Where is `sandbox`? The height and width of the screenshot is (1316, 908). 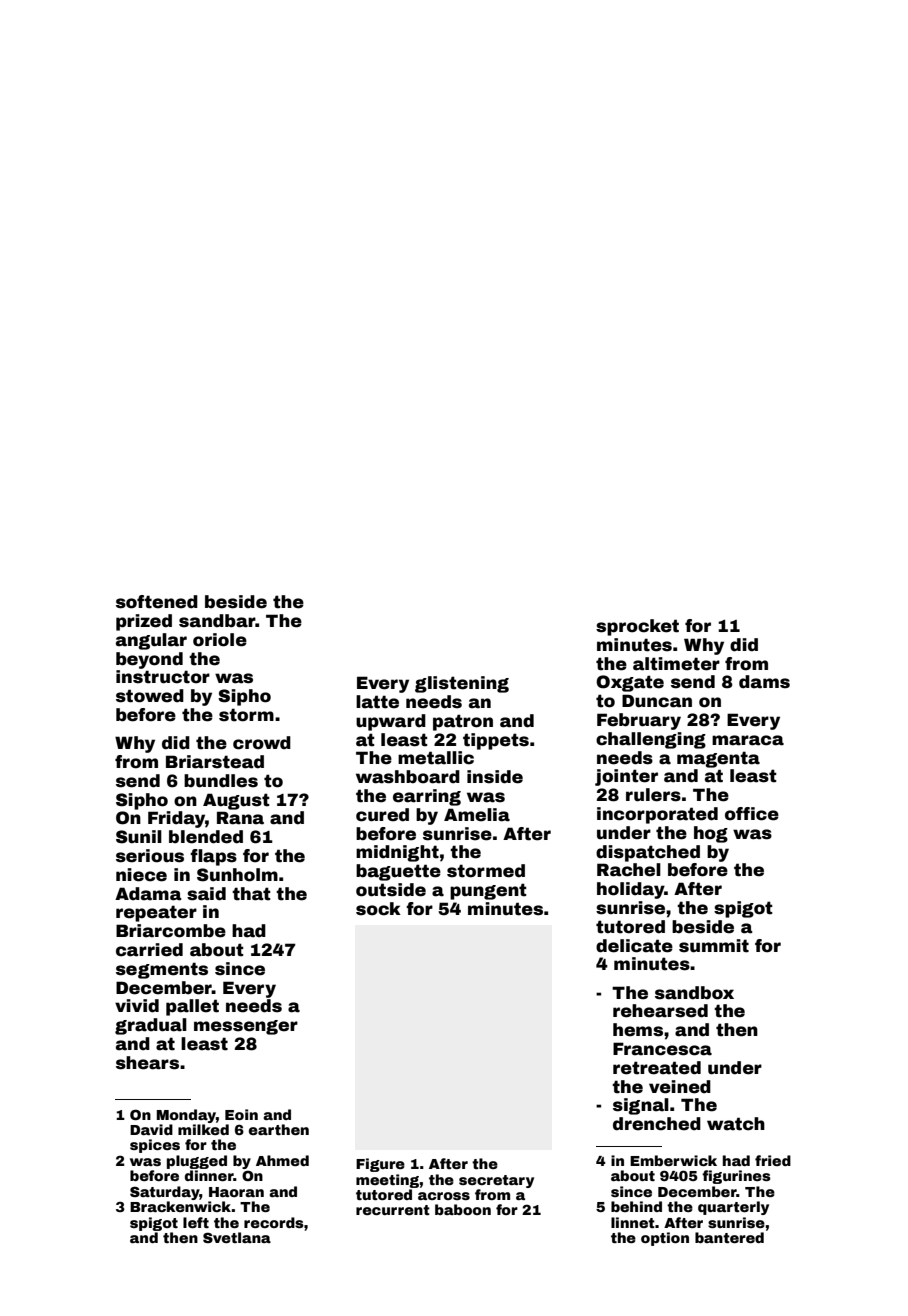 sandbox is located at coordinates (694, 993).
